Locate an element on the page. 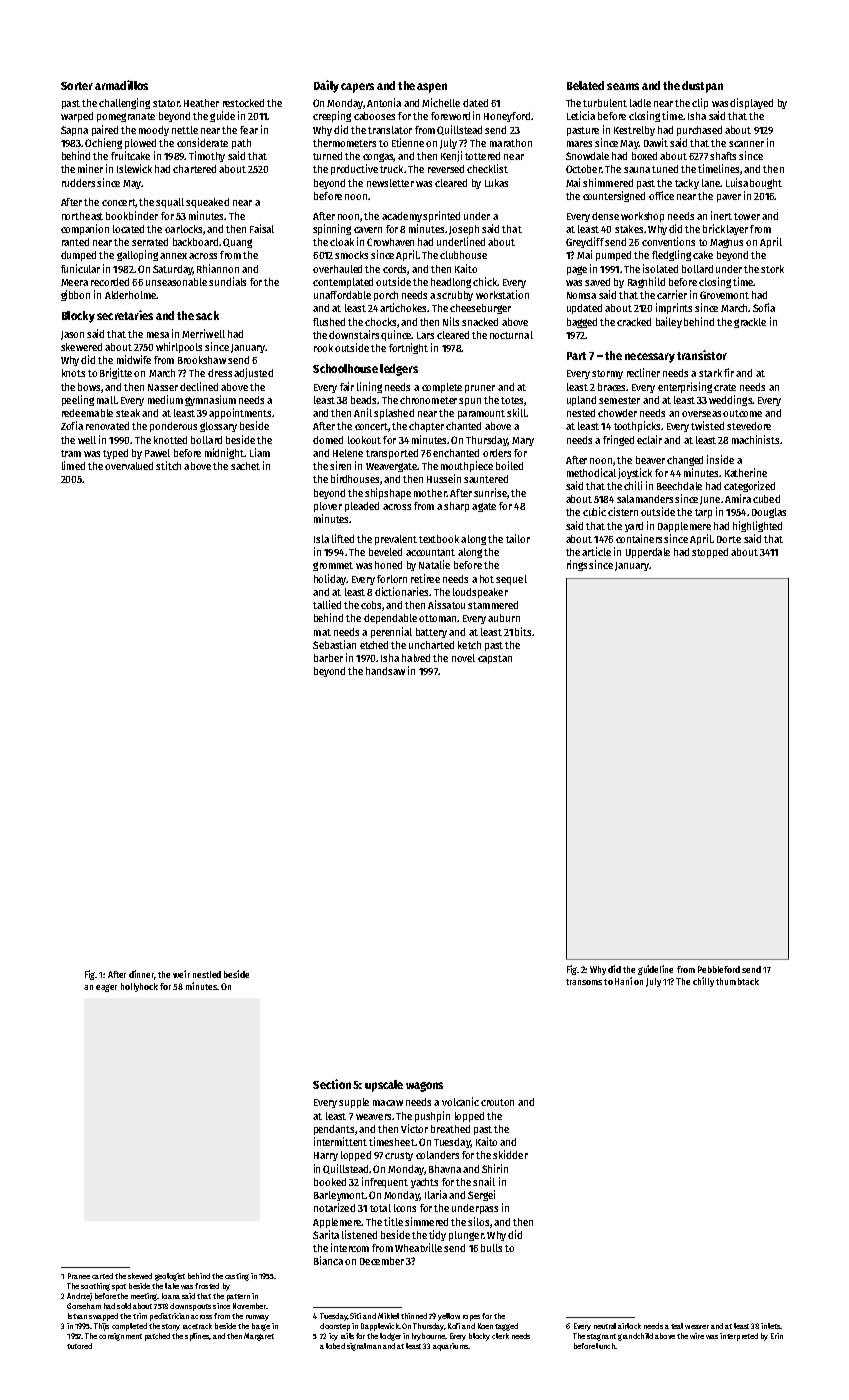 This page has width=849, height=1400. upscale is located at coordinates (384, 1086).
